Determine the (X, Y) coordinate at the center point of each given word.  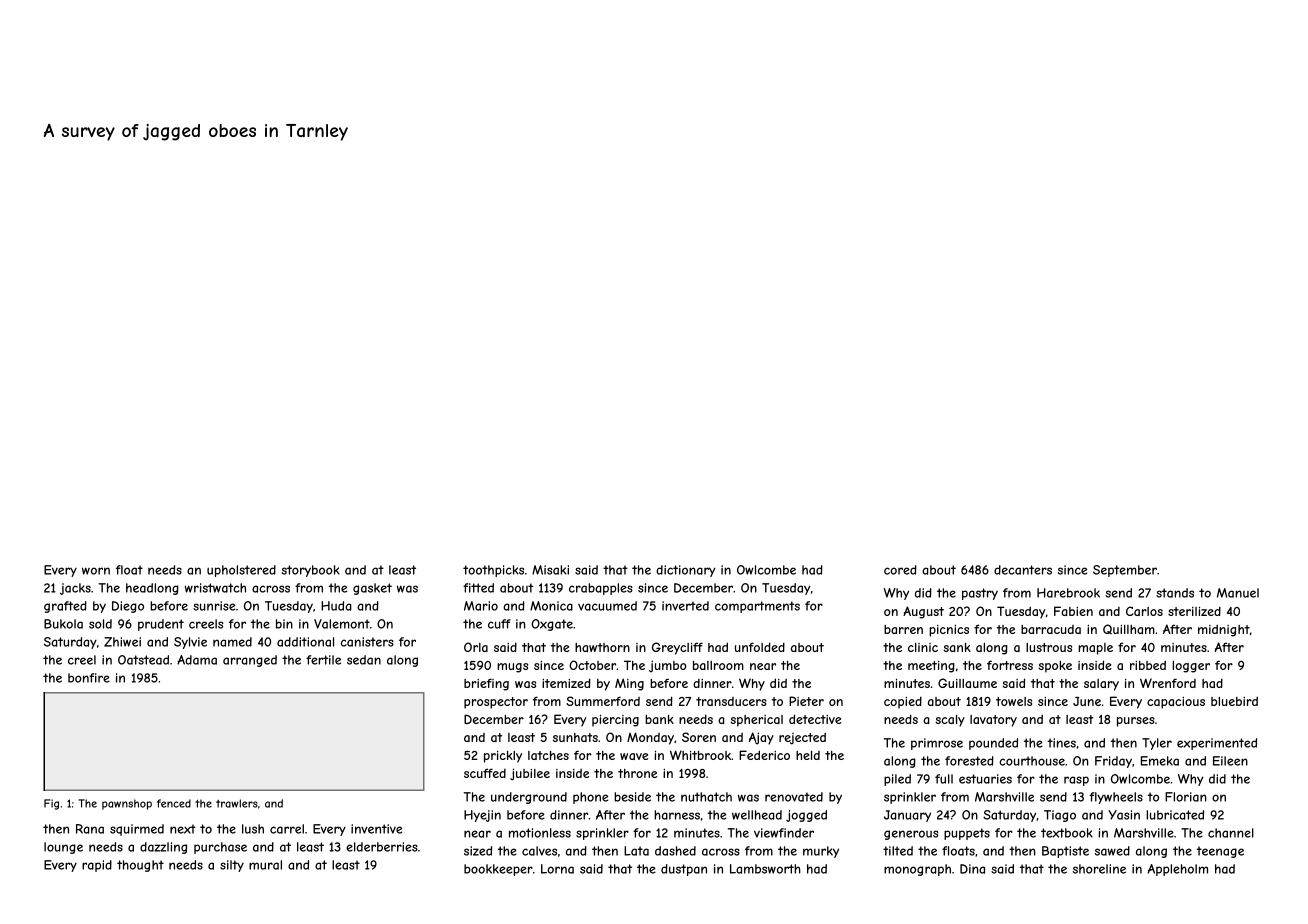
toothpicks (493, 571)
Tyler (1157, 744)
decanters (1023, 570)
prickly (503, 757)
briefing (486, 684)
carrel (287, 829)
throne (637, 773)
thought (140, 866)
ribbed (1148, 665)
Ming (629, 684)
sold (100, 624)
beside (632, 797)
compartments (757, 607)
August (923, 612)
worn (96, 571)
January (907, 816)
